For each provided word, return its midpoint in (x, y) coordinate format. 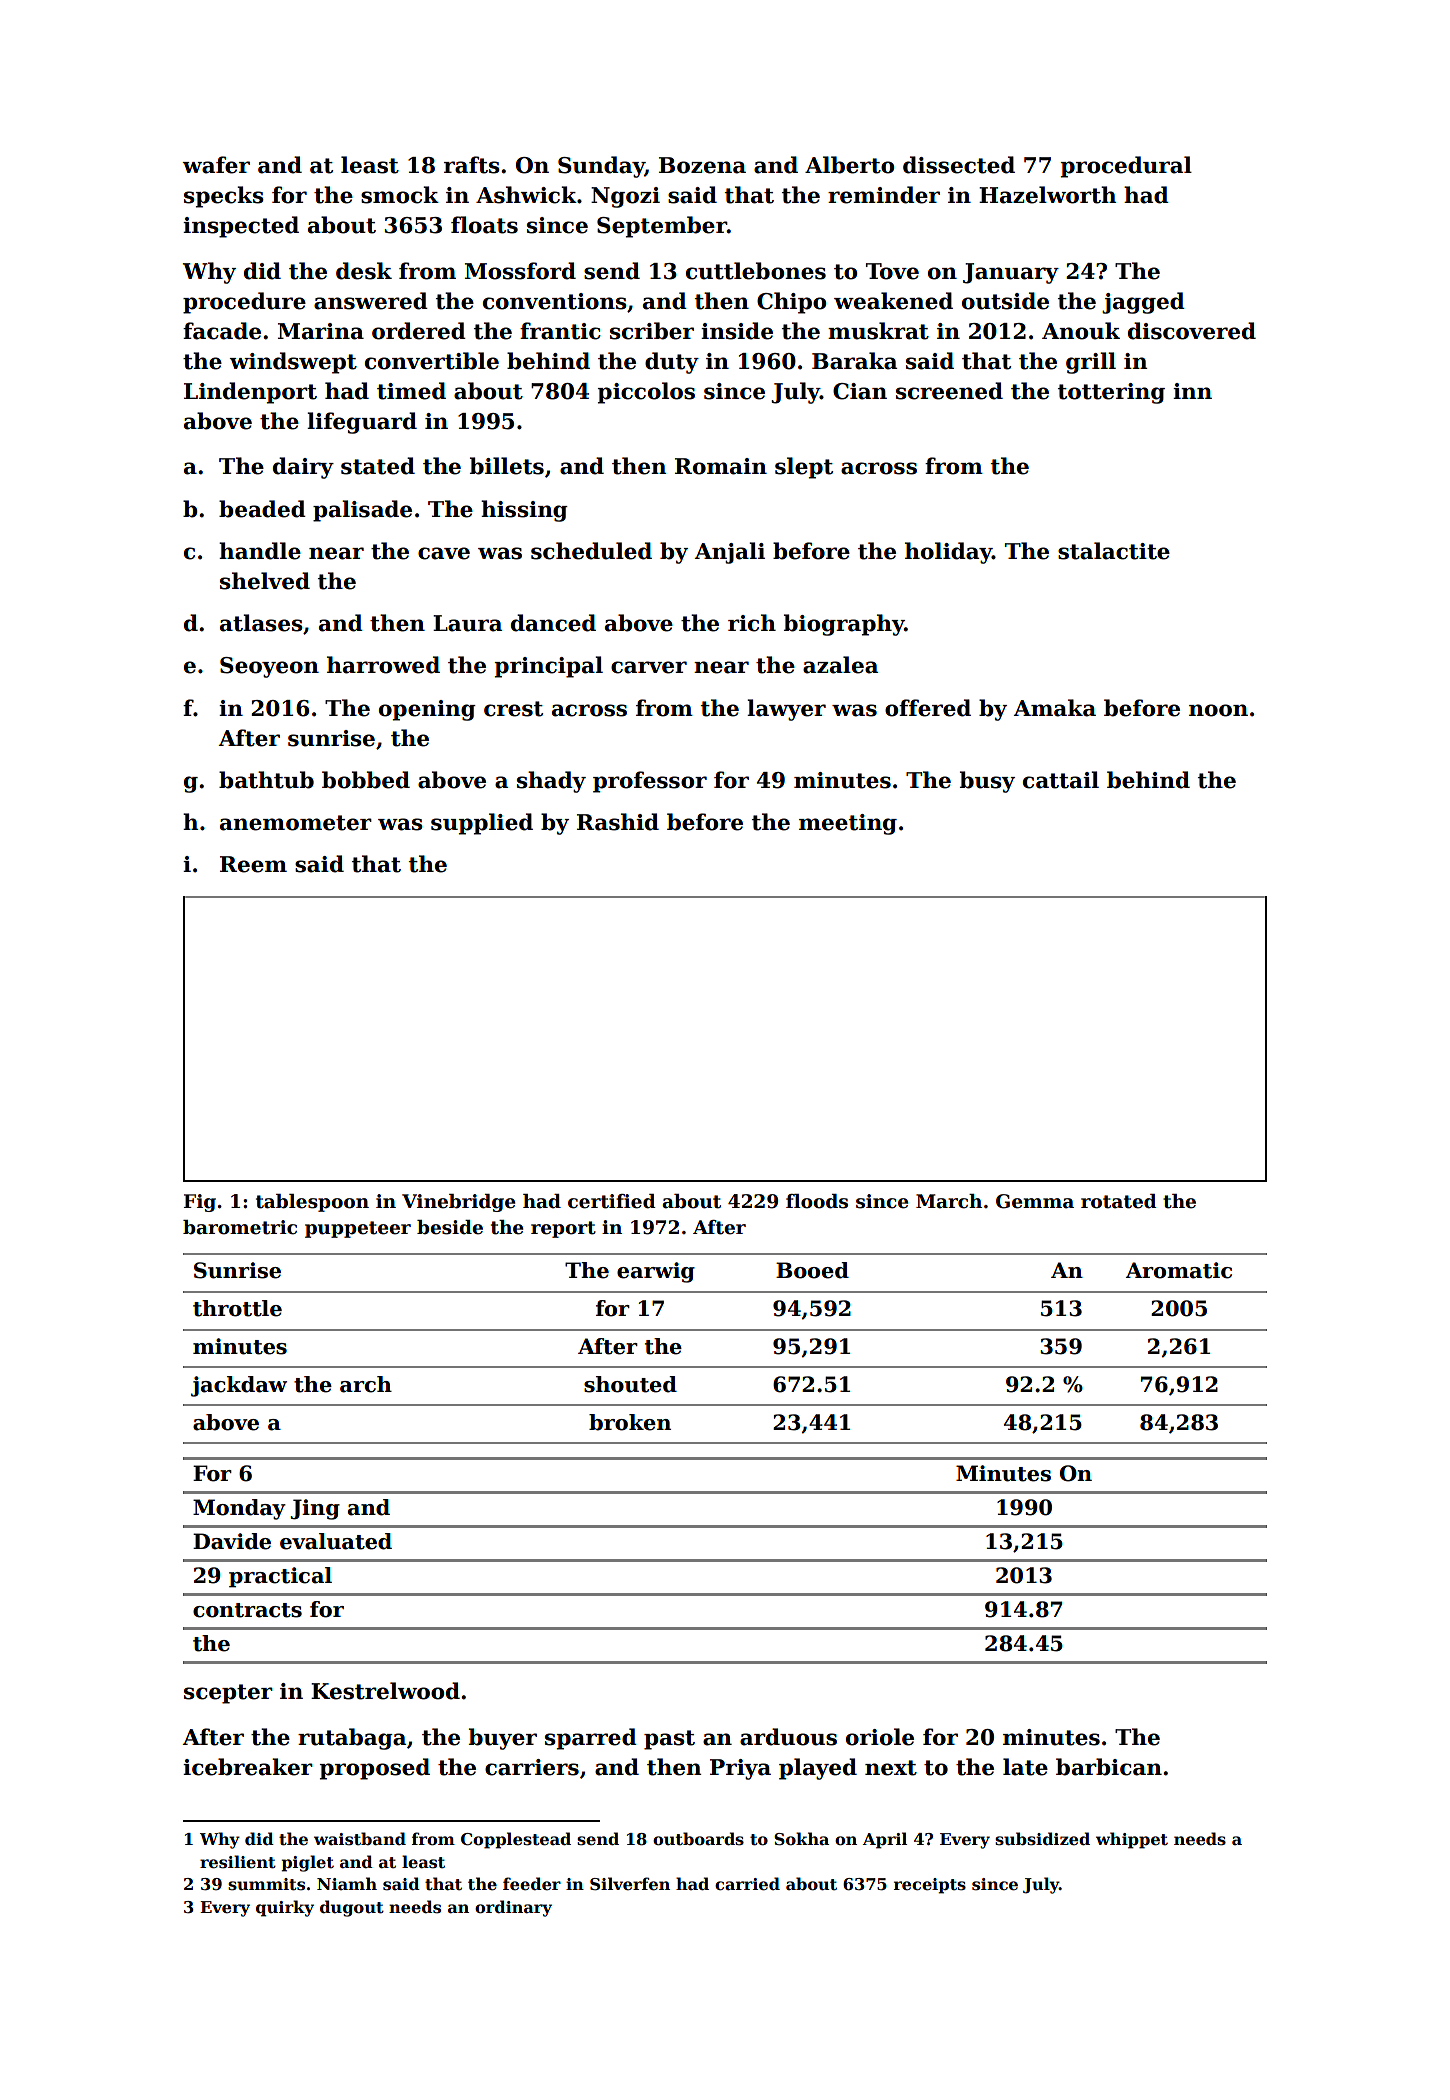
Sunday (601, 167)
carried (747, 1884)
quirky (285, 1908)
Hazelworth (1047, 195)
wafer (216, 165)
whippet (1132, 1840)
